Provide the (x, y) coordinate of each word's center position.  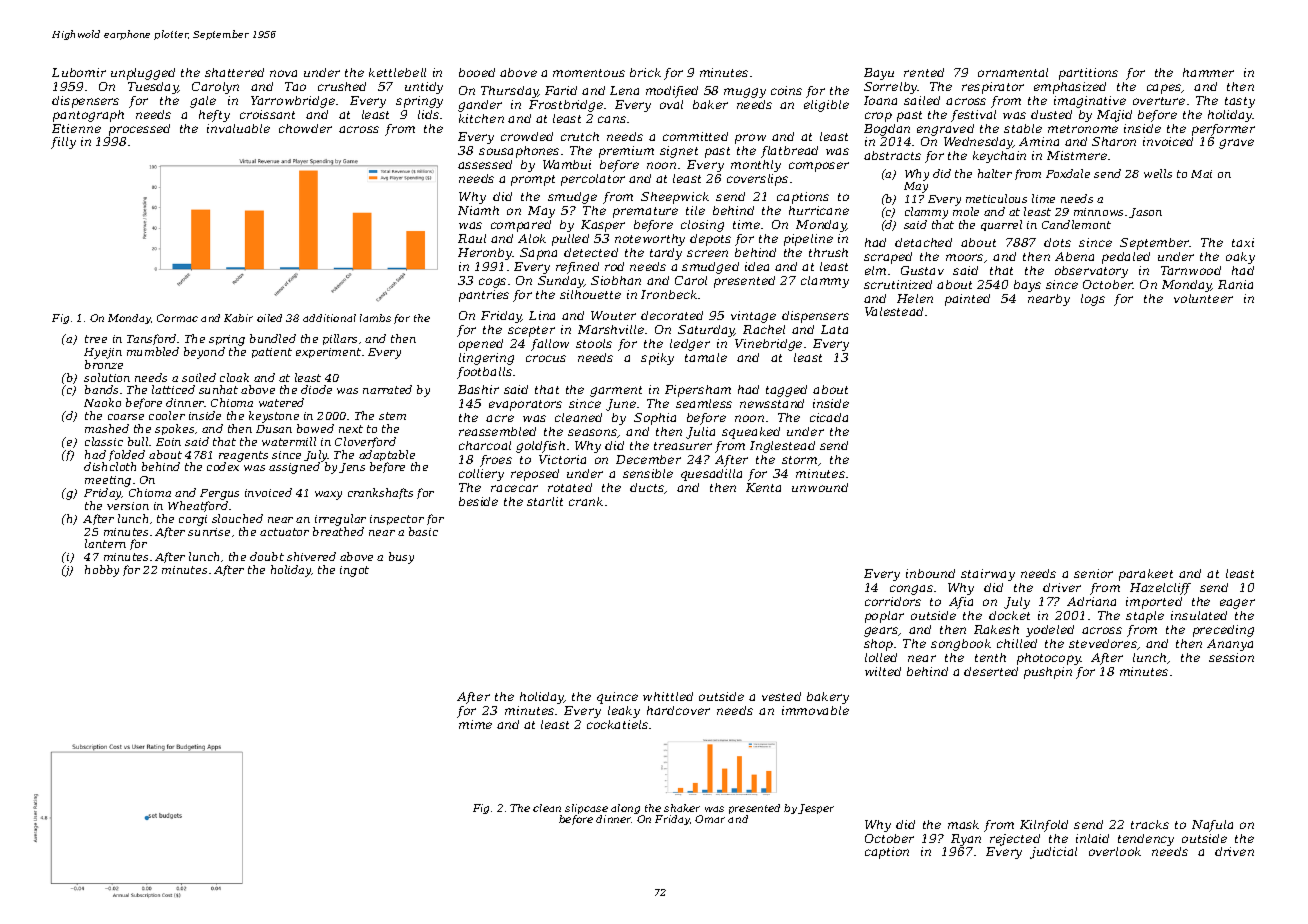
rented (924, 72)
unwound (820, 487)
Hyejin (103, 353)
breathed (338, 531)
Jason (1145, 213)
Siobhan (616, 280)
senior (1093, 573)
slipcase (586, 809)
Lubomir (79, 72)
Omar (710, 819)
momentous (589, 73)
